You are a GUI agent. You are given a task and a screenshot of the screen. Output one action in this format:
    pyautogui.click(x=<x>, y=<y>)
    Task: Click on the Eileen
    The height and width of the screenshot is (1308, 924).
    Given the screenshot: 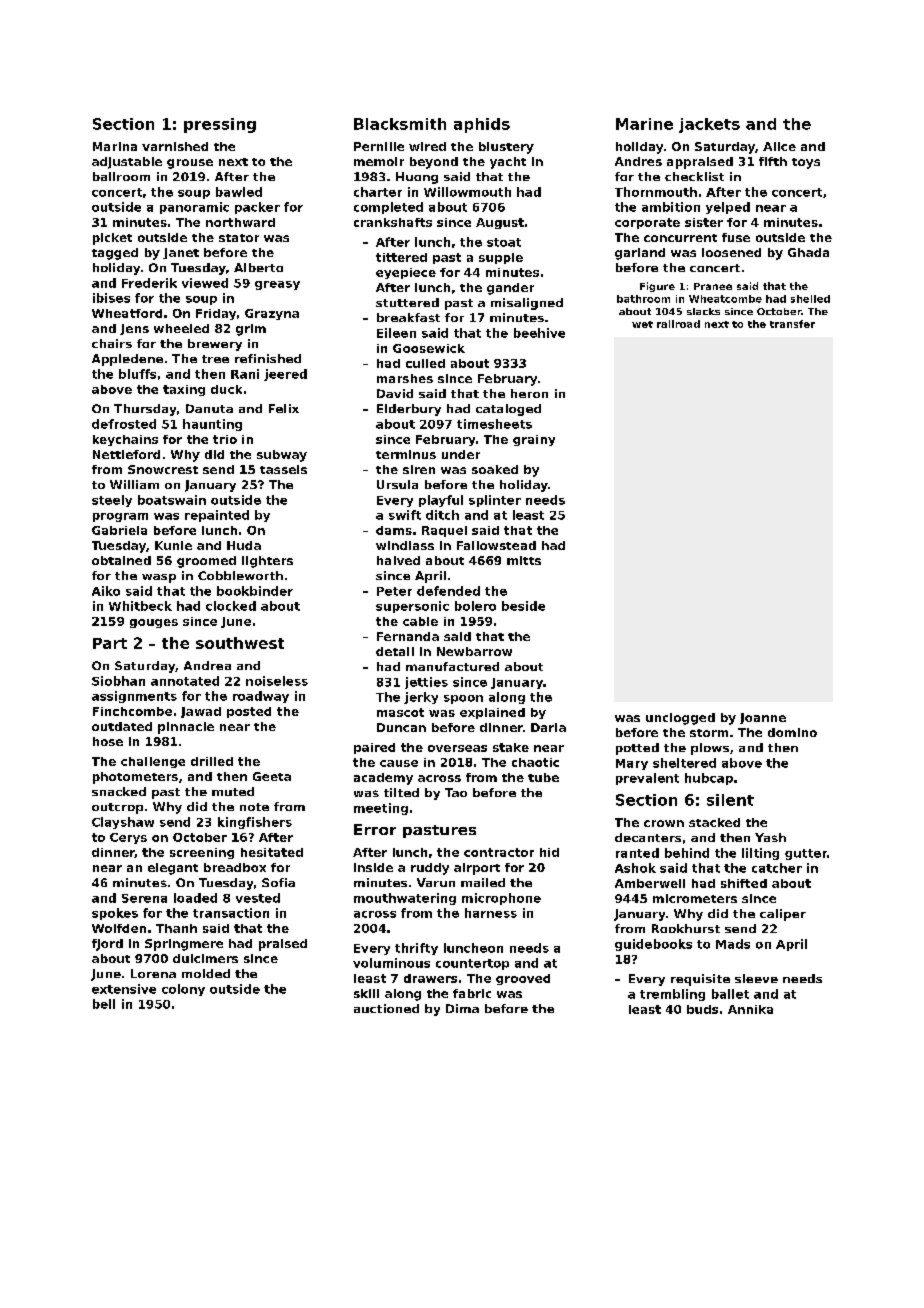 What is the action you would take?
    pyautogui.click(x=396, y=333)
